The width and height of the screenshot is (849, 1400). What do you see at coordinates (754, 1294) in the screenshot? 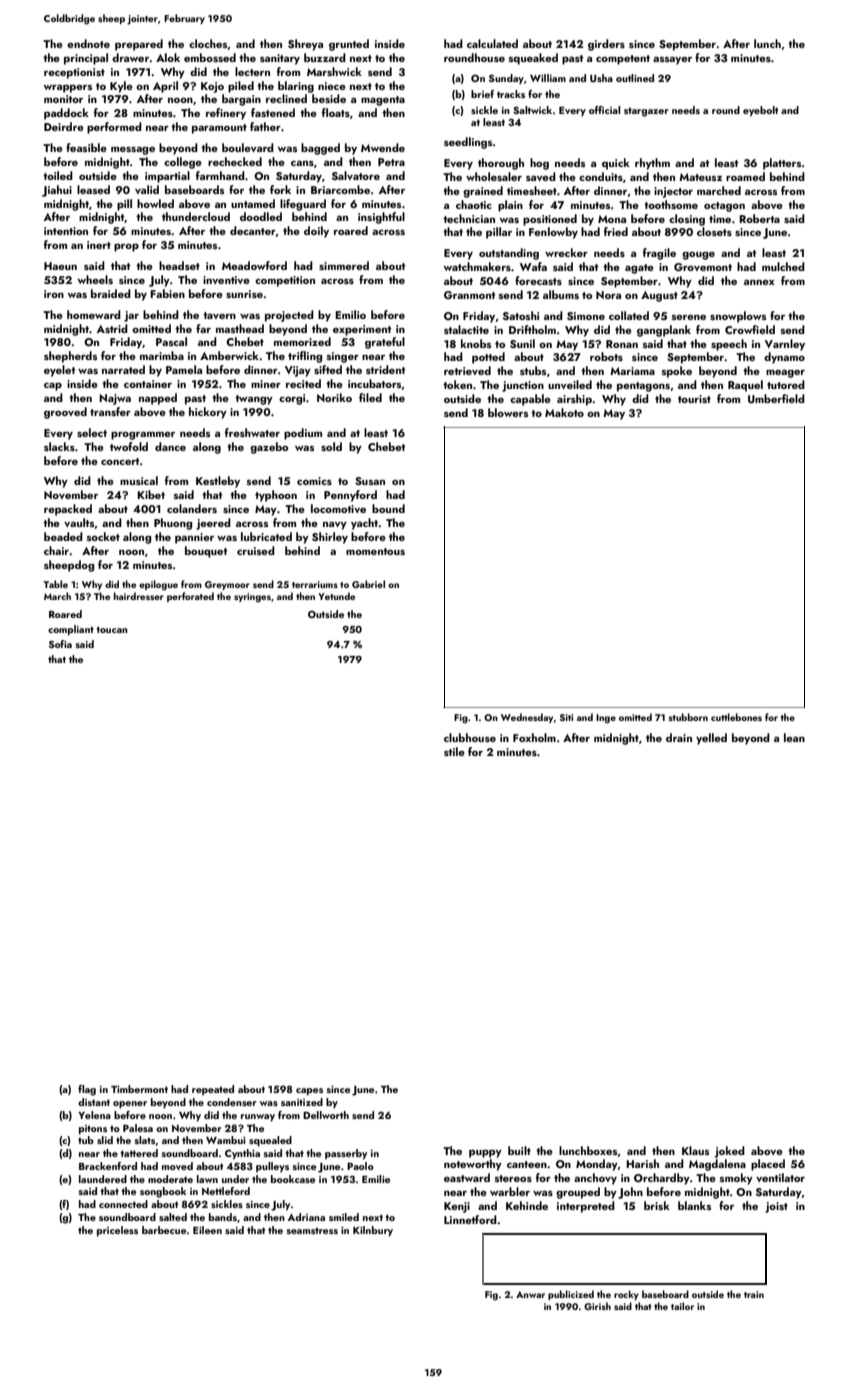
I see `train` at bounding box center [754, 1294].
